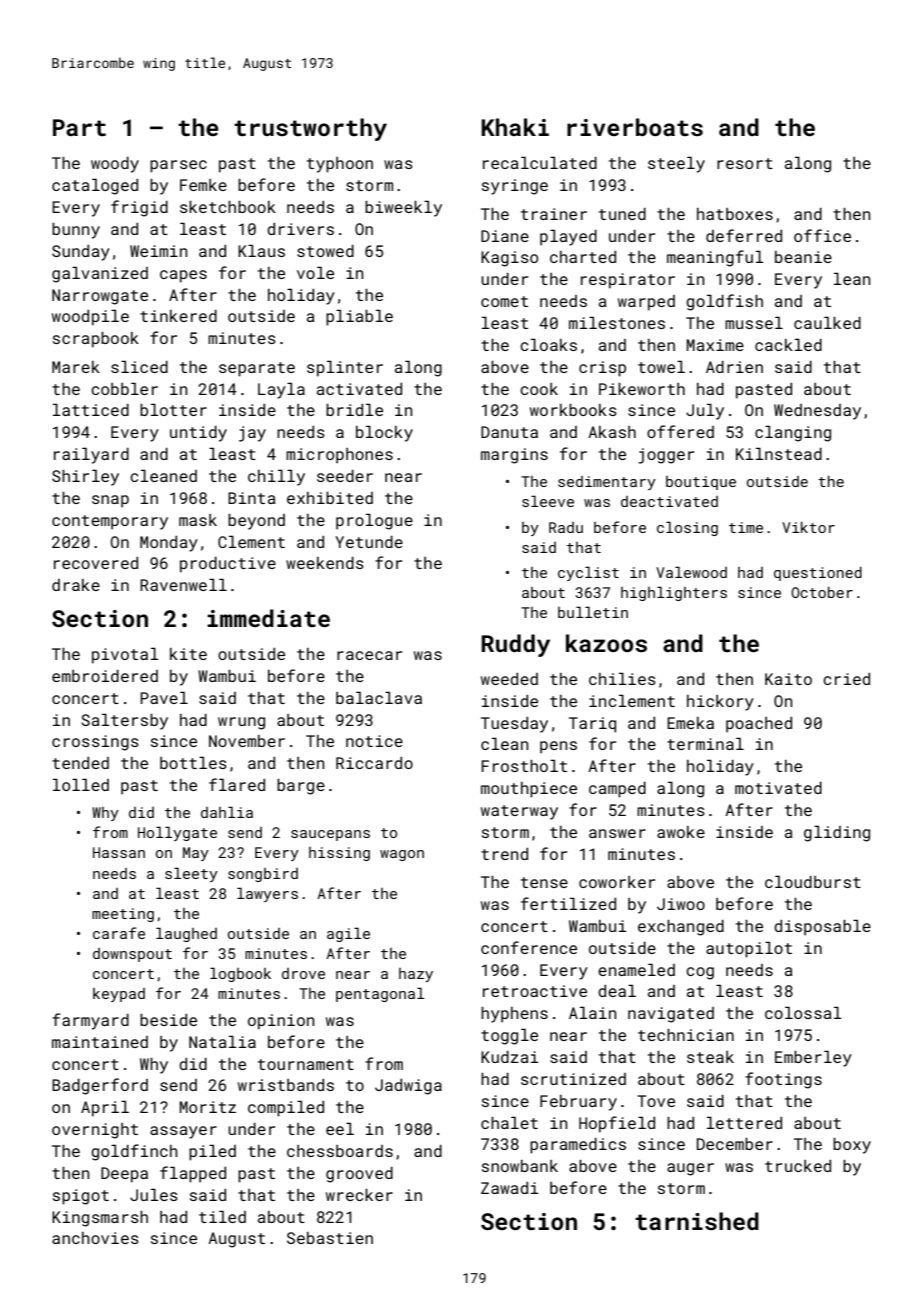  What do you see at coordinates (330, 1238) in the screenshot?
I see `Sebastien` at bounding box center [330, 1238].
